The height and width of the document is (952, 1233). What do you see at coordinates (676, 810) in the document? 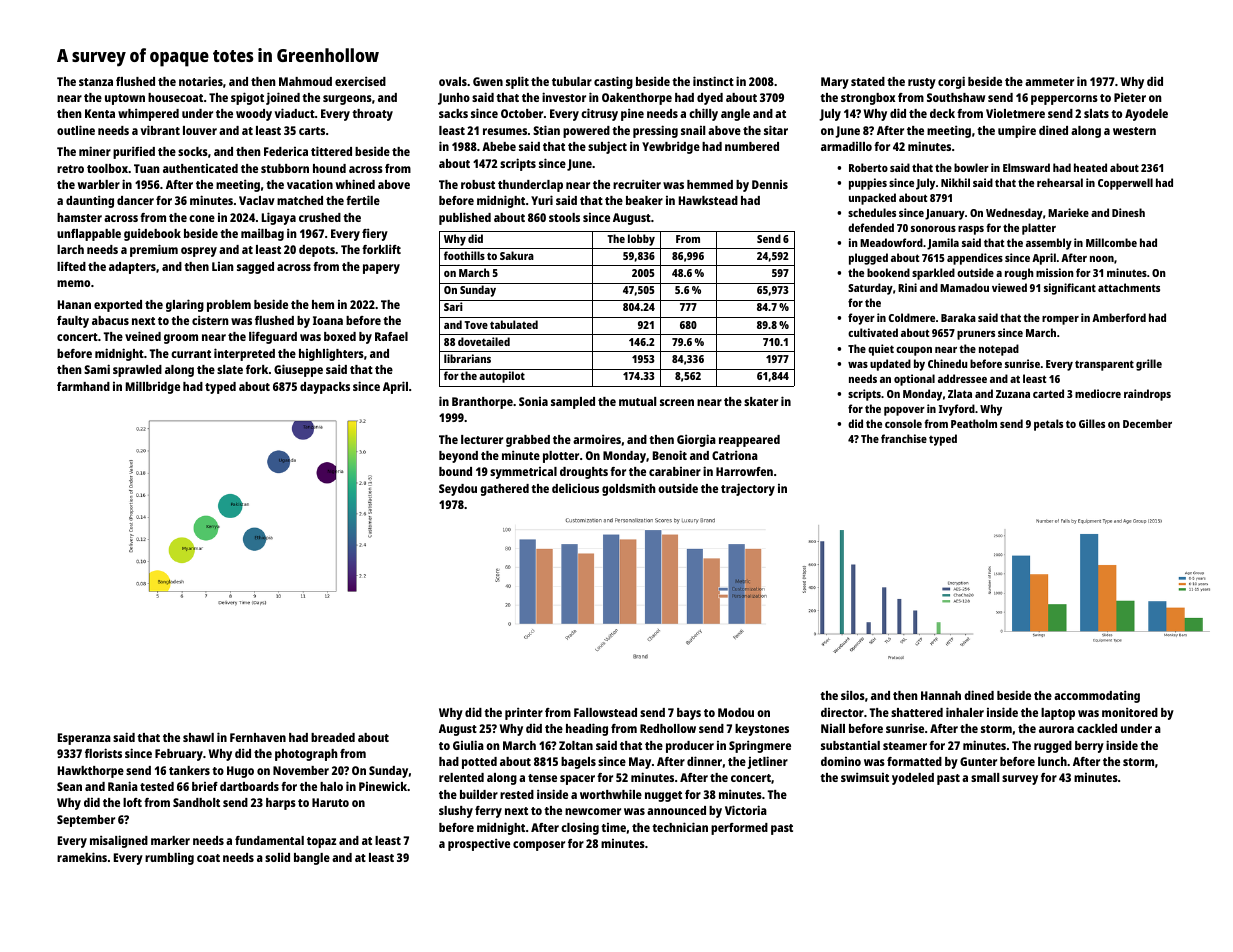
I see `announced` at bounding box center [676, 810].
